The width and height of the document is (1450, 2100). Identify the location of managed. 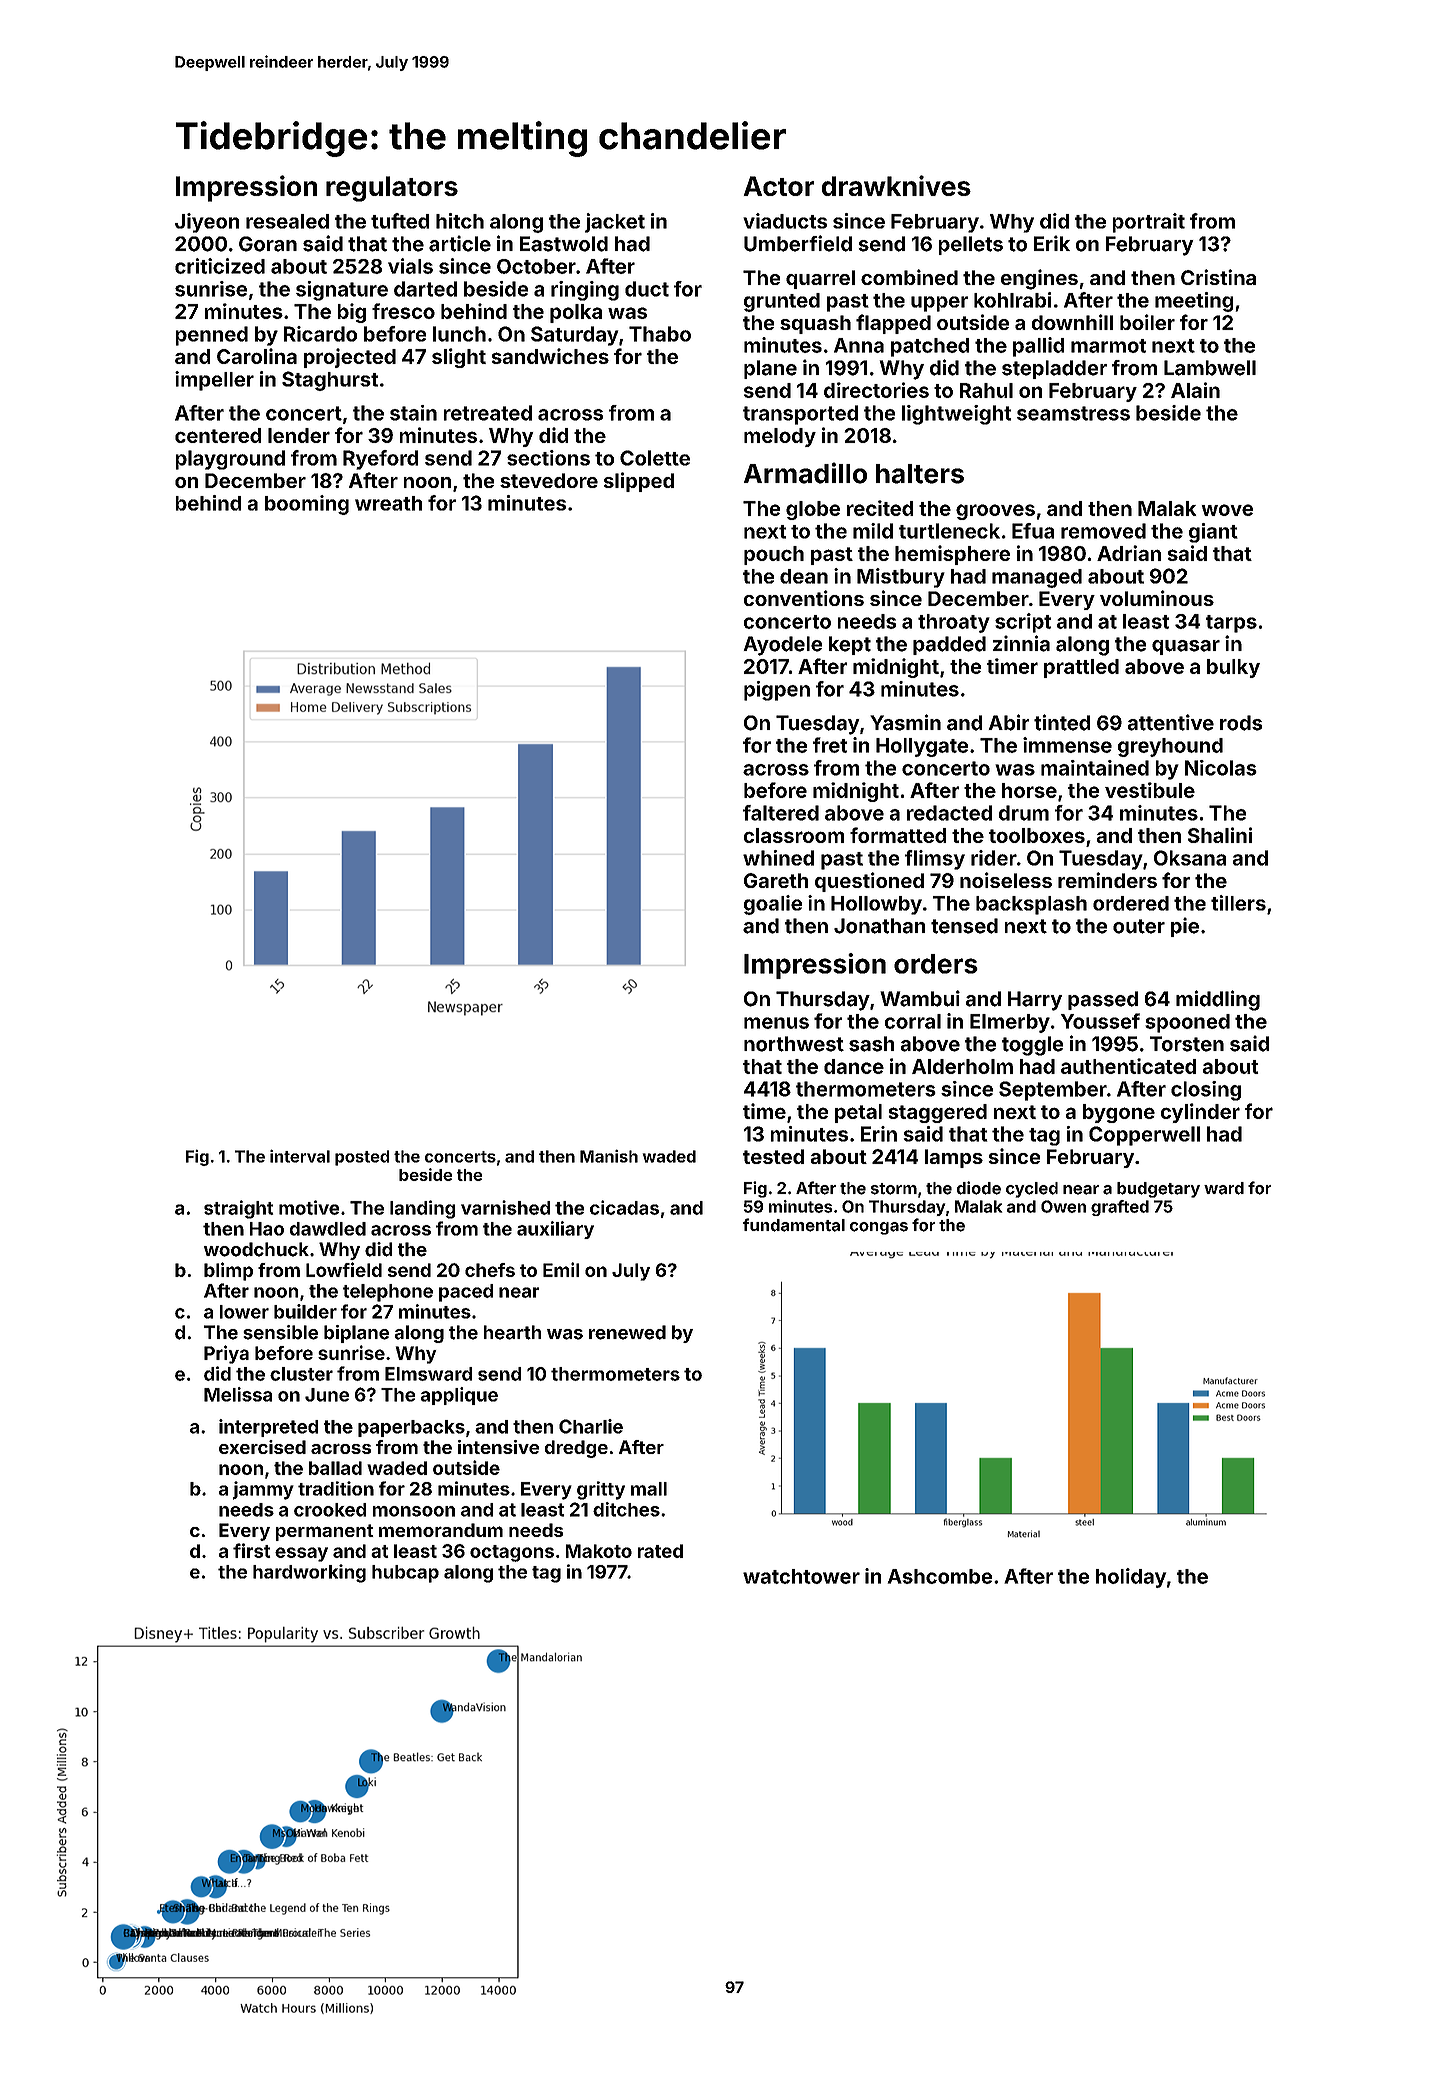
(1037, 578).
